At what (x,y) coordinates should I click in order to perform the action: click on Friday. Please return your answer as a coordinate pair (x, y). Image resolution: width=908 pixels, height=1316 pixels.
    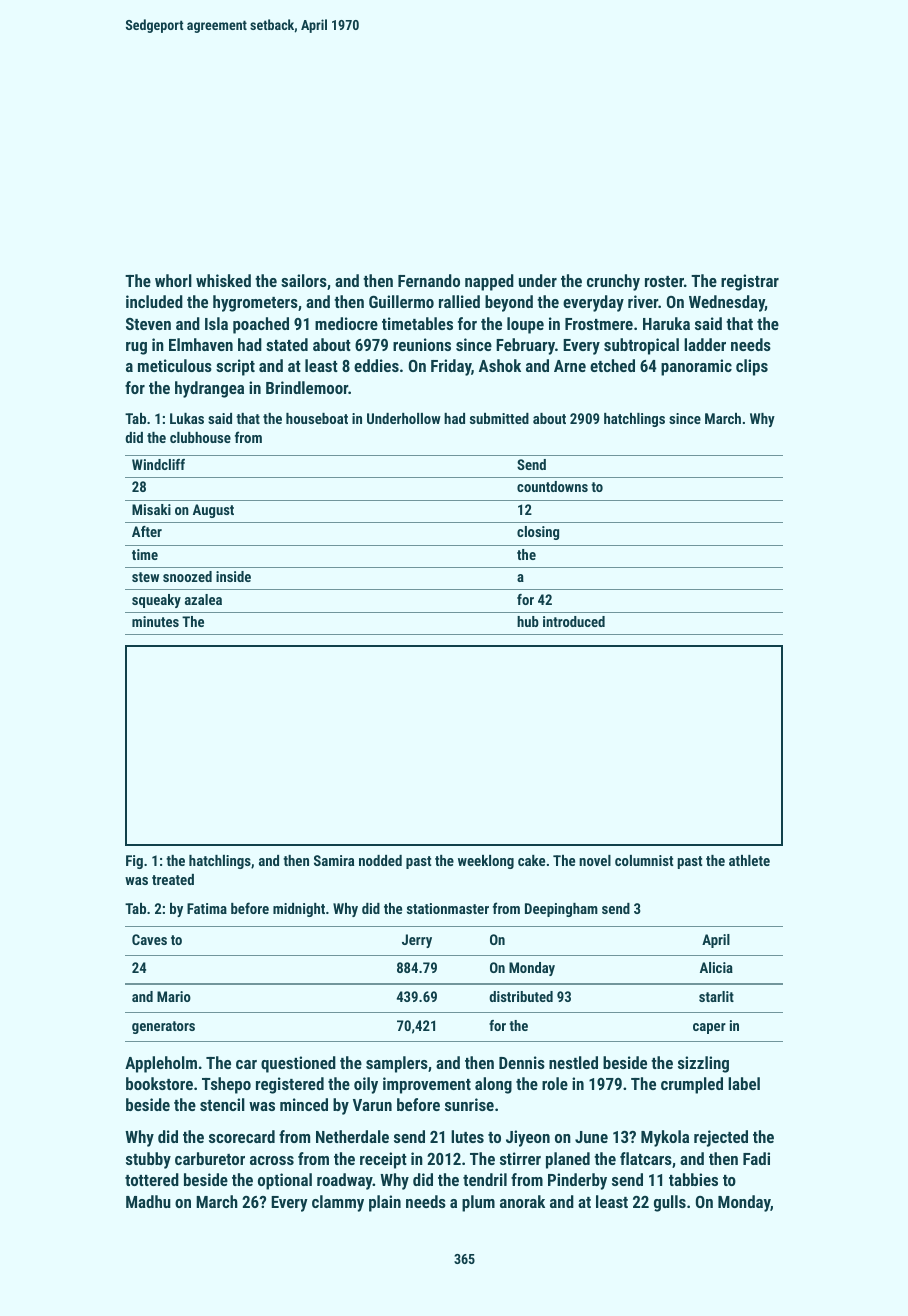
    Looking at the image, I should click on (451, 367).
